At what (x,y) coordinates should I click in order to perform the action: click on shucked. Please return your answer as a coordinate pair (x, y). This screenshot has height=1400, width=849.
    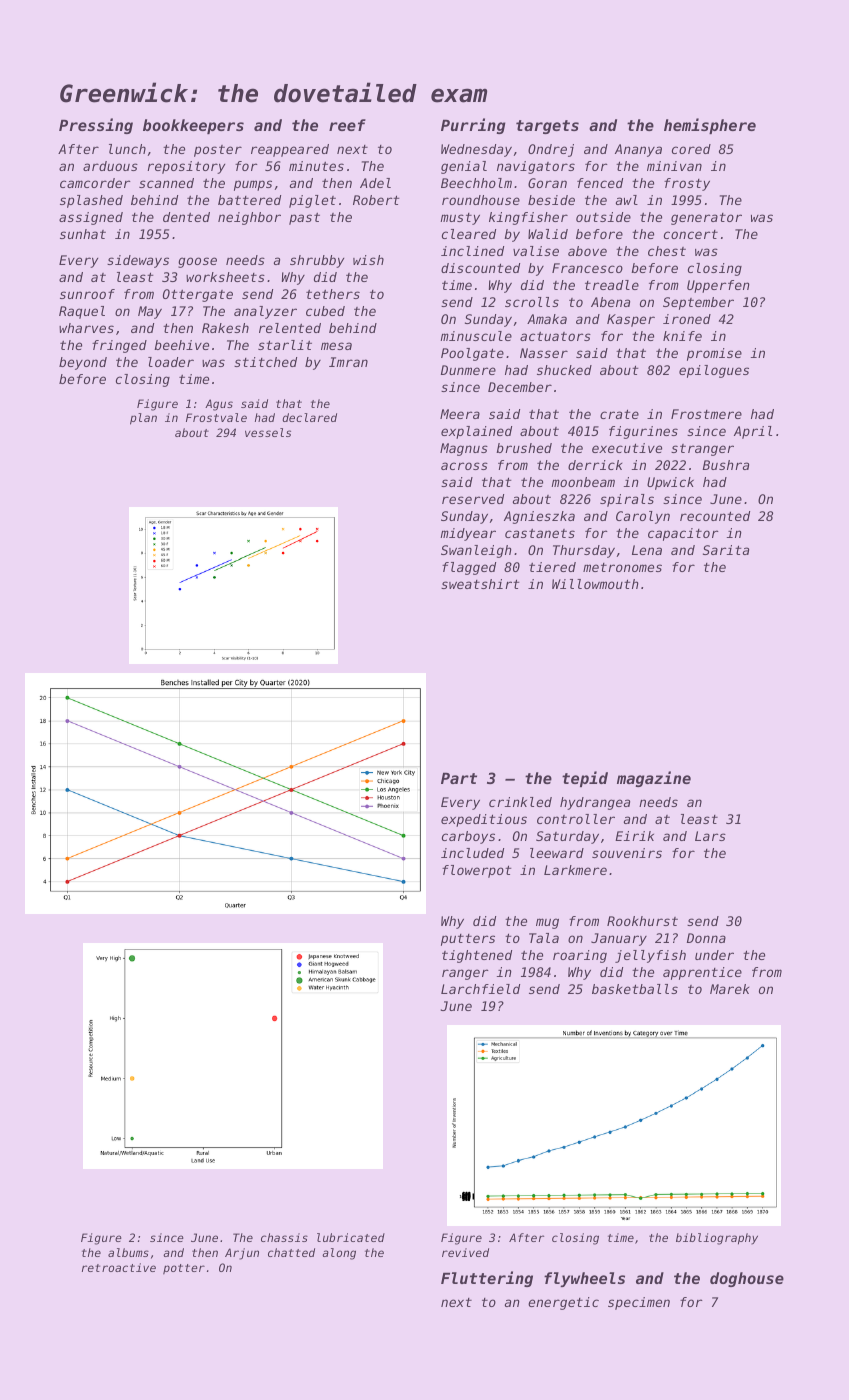
    Looking at the image, I should click on (564, 370).
